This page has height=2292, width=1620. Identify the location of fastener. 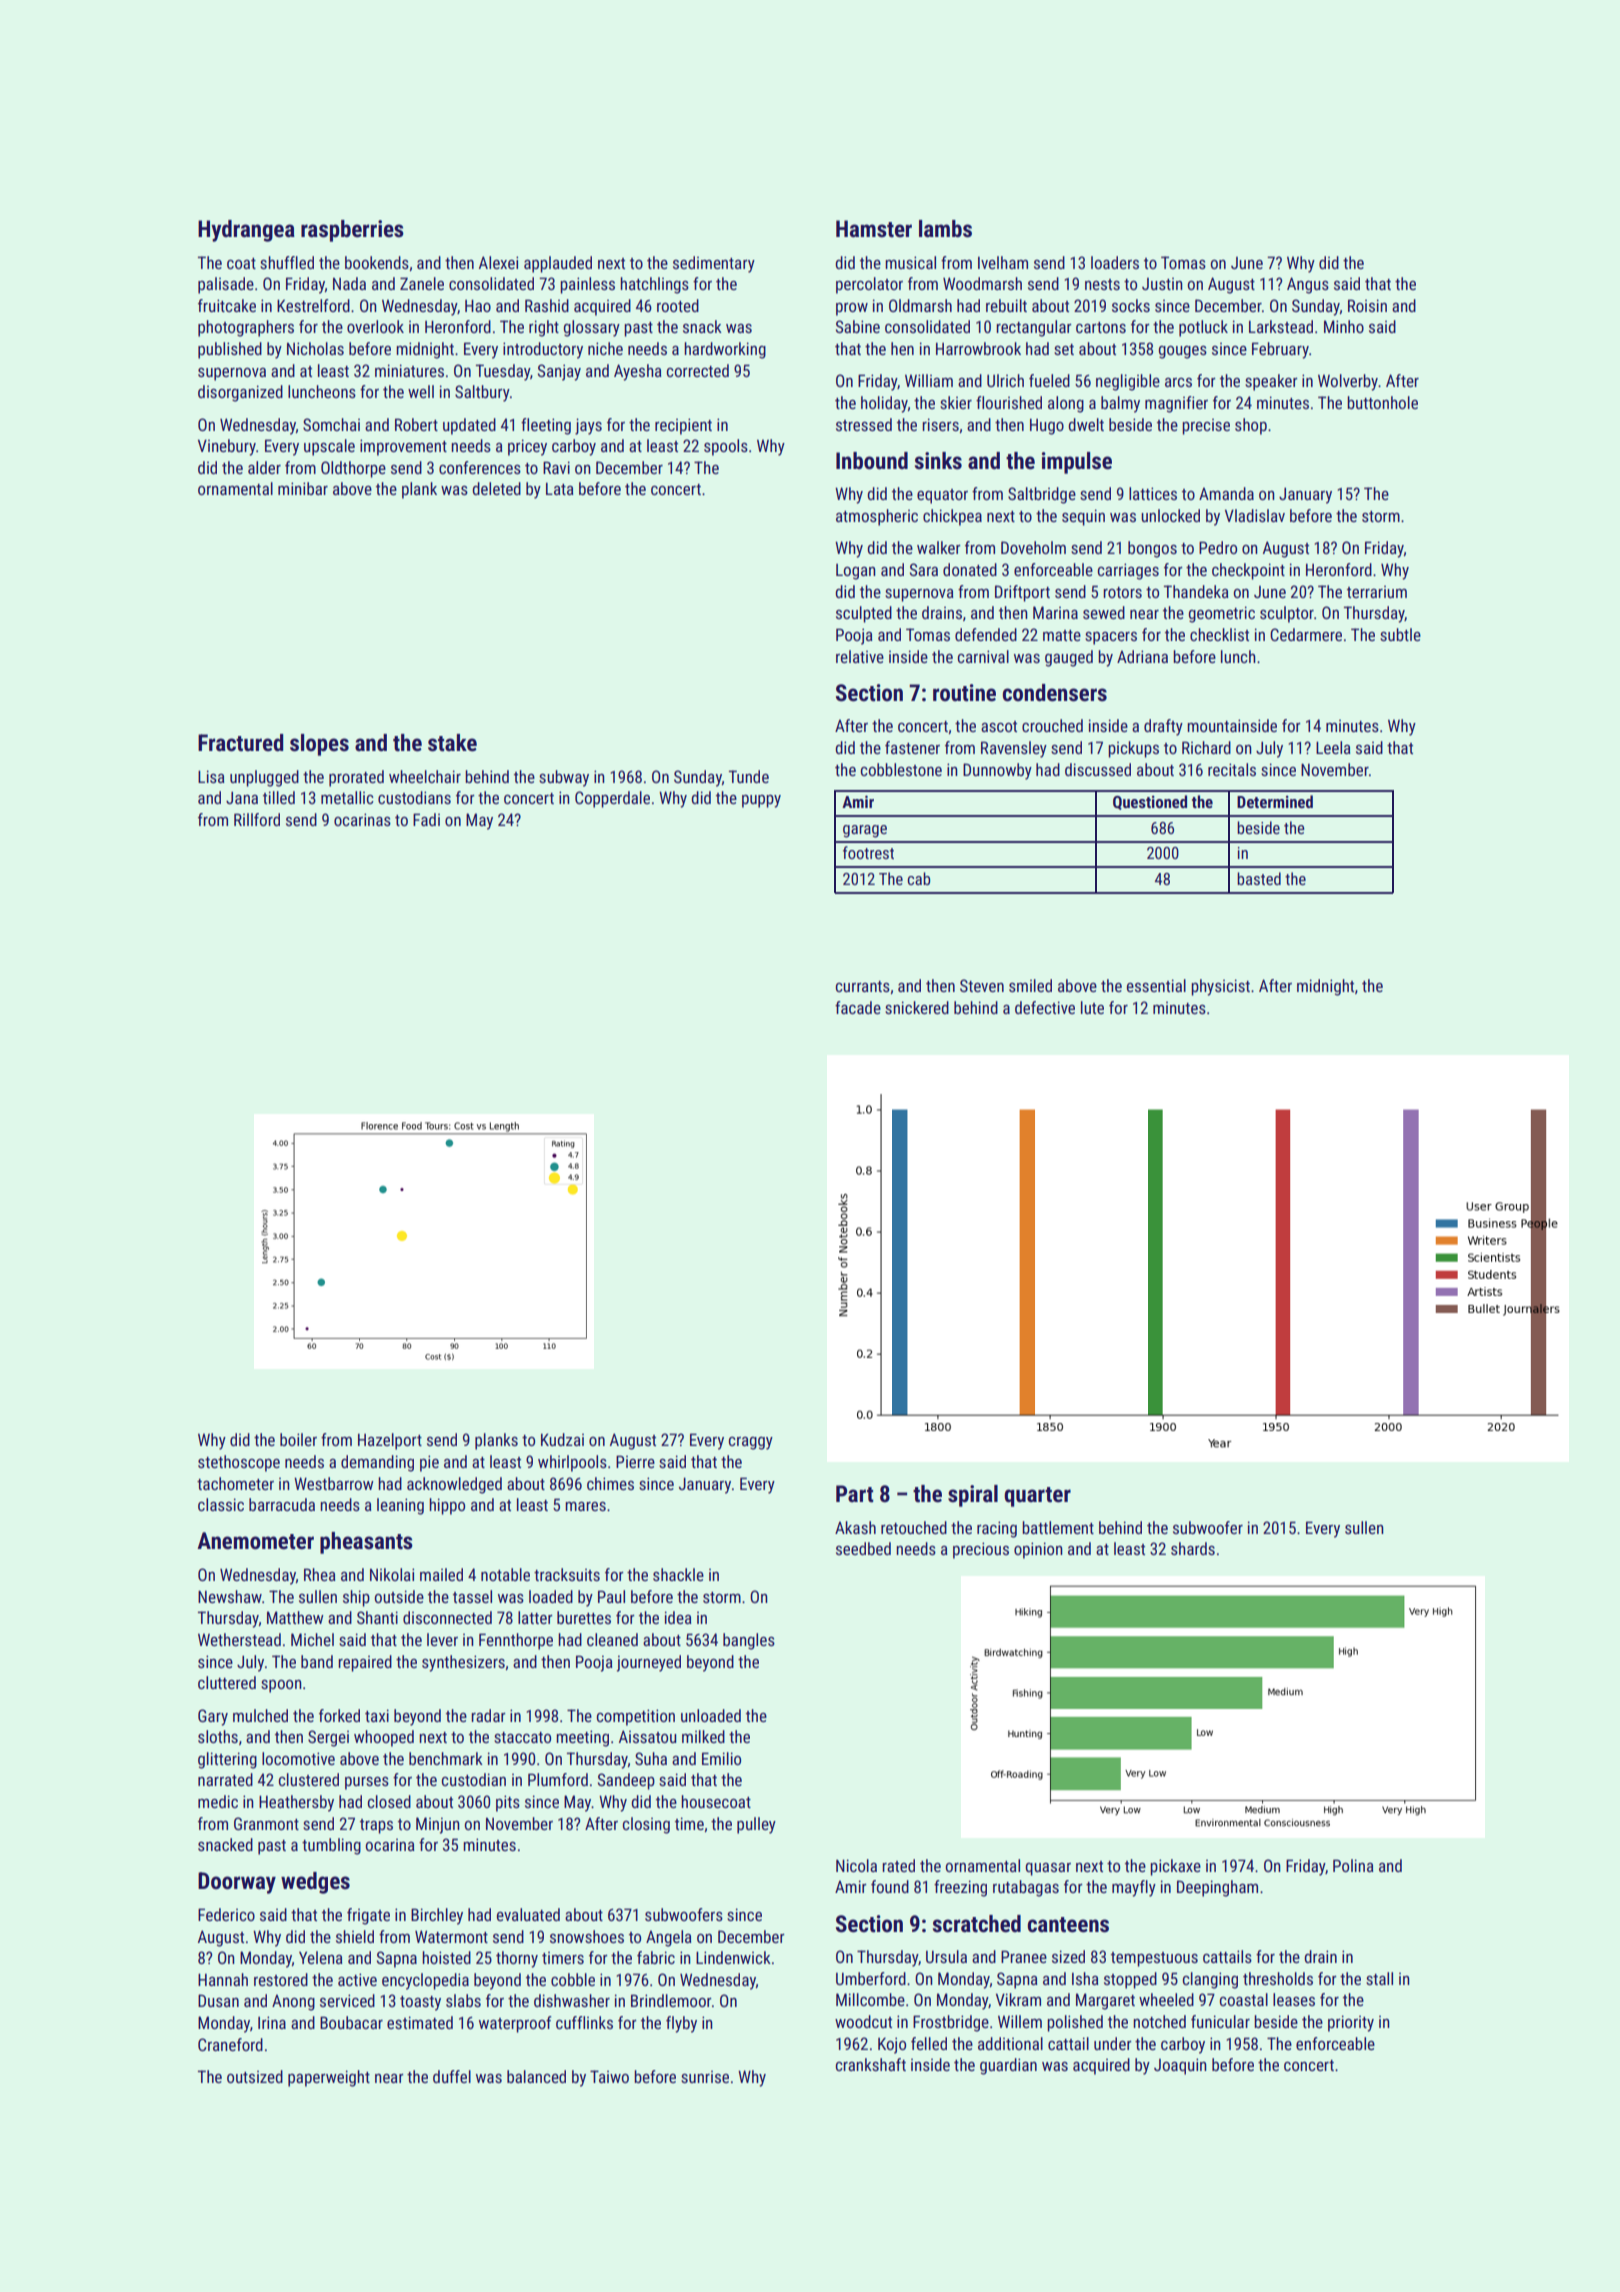
(912, 747).
